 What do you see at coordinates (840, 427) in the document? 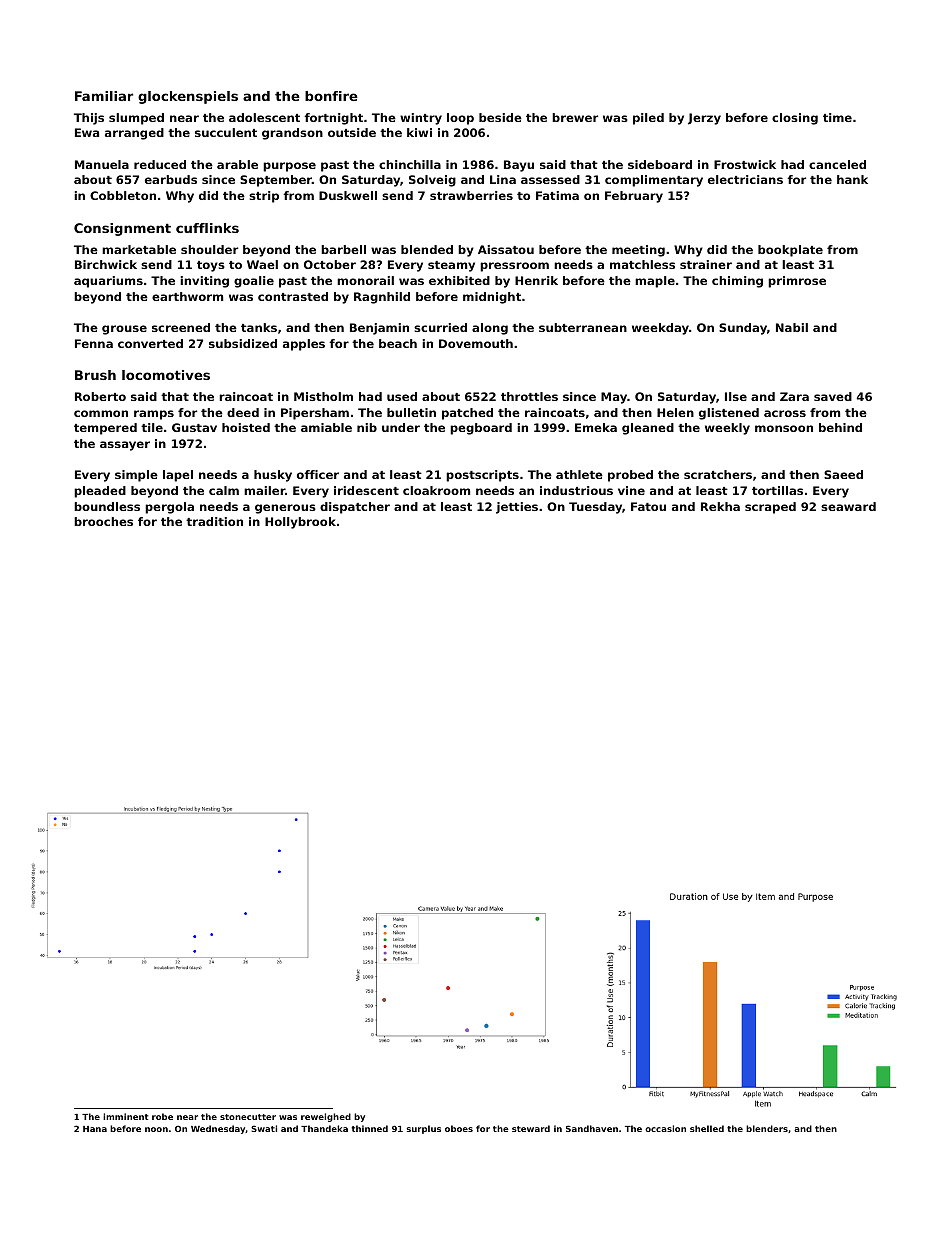
I see `behind` at bounding box center [840, 427].
